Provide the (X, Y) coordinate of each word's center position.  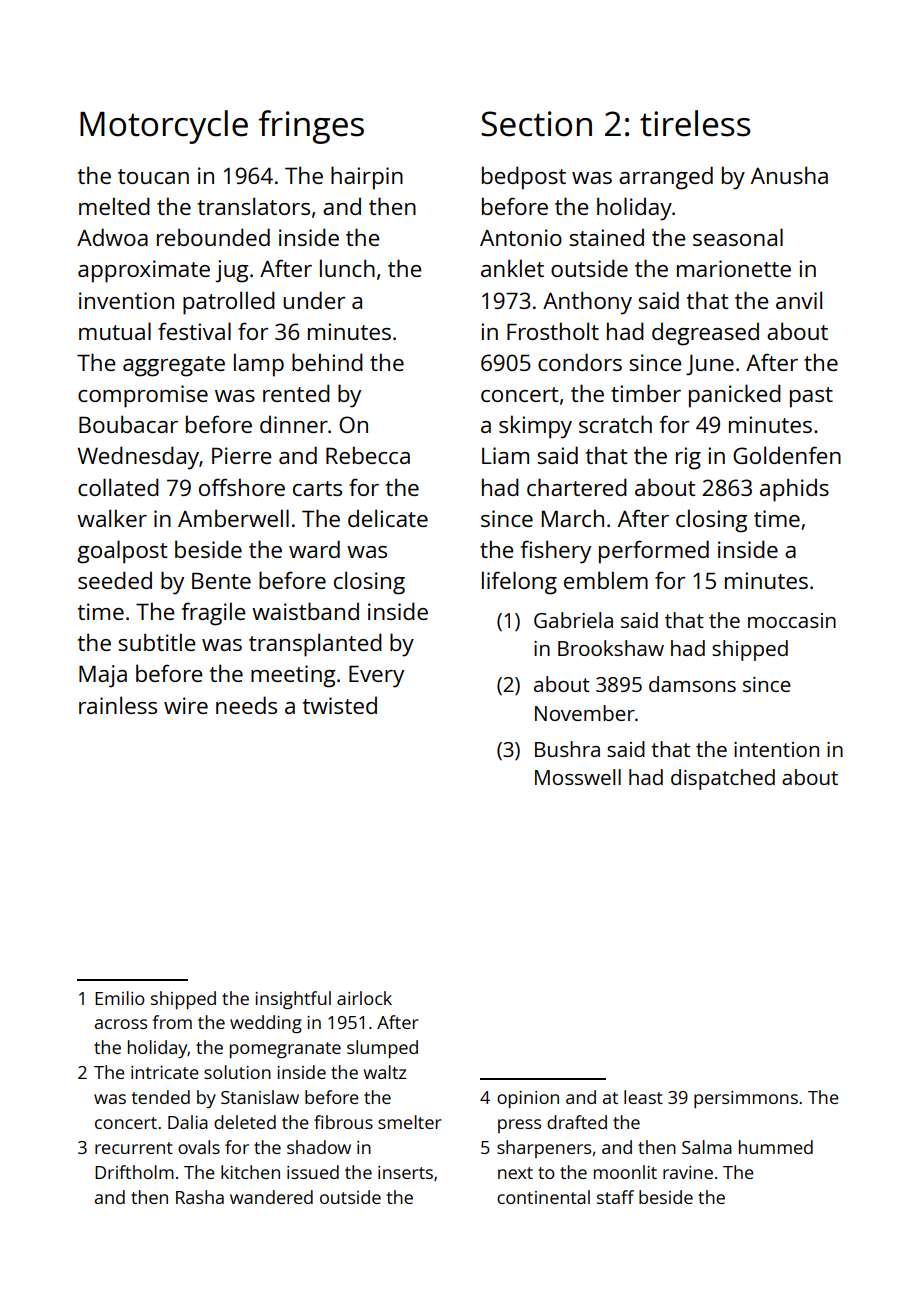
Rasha (200, 1197)
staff (615, 1197)
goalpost (122, 552)
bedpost (524, 178)
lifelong (519, 583)
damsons (692, 684)
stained (606, 237)
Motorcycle (164, 127)
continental (543, 1197)
